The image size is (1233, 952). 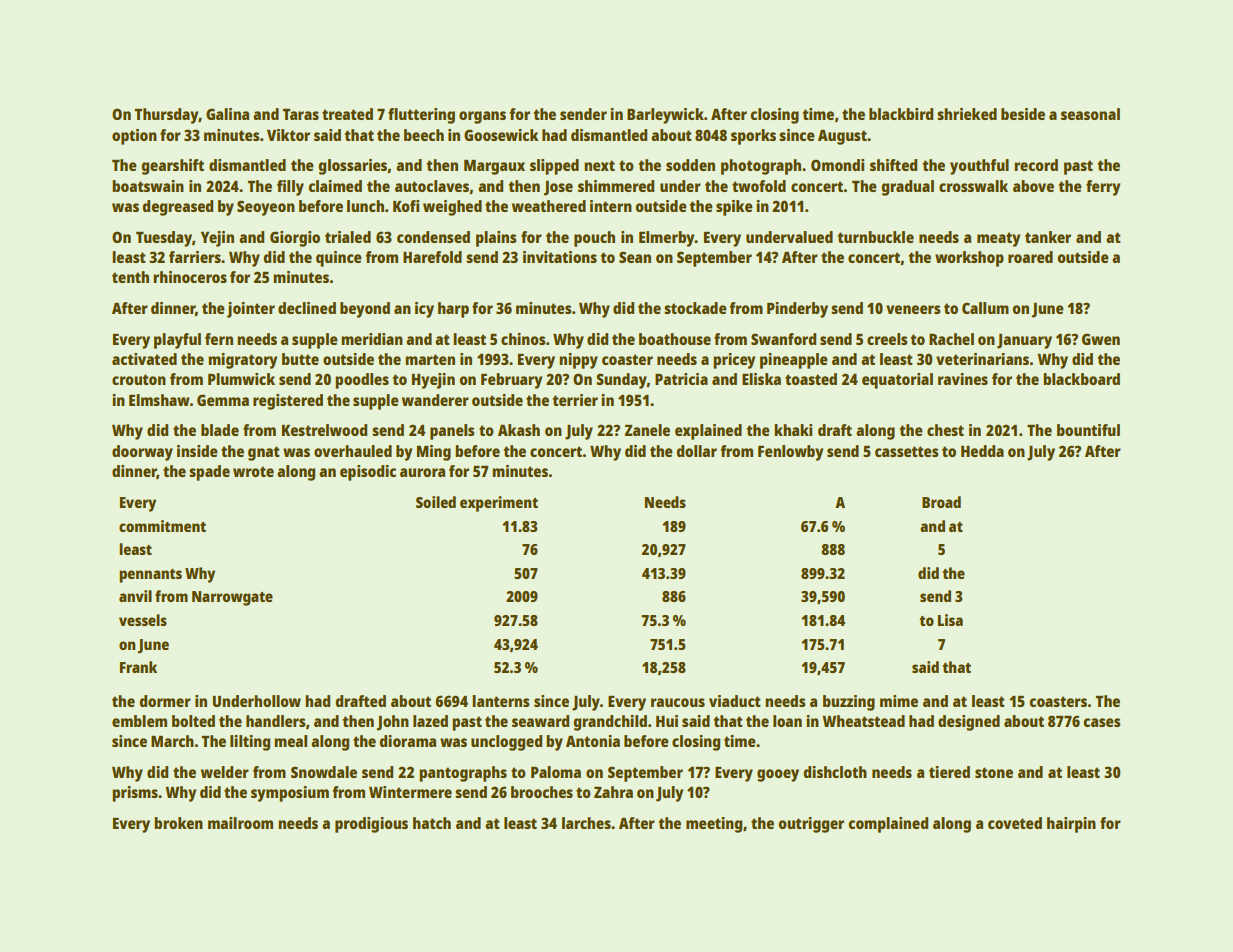 I want to click on shrieked, so click(x=967, y=114).
